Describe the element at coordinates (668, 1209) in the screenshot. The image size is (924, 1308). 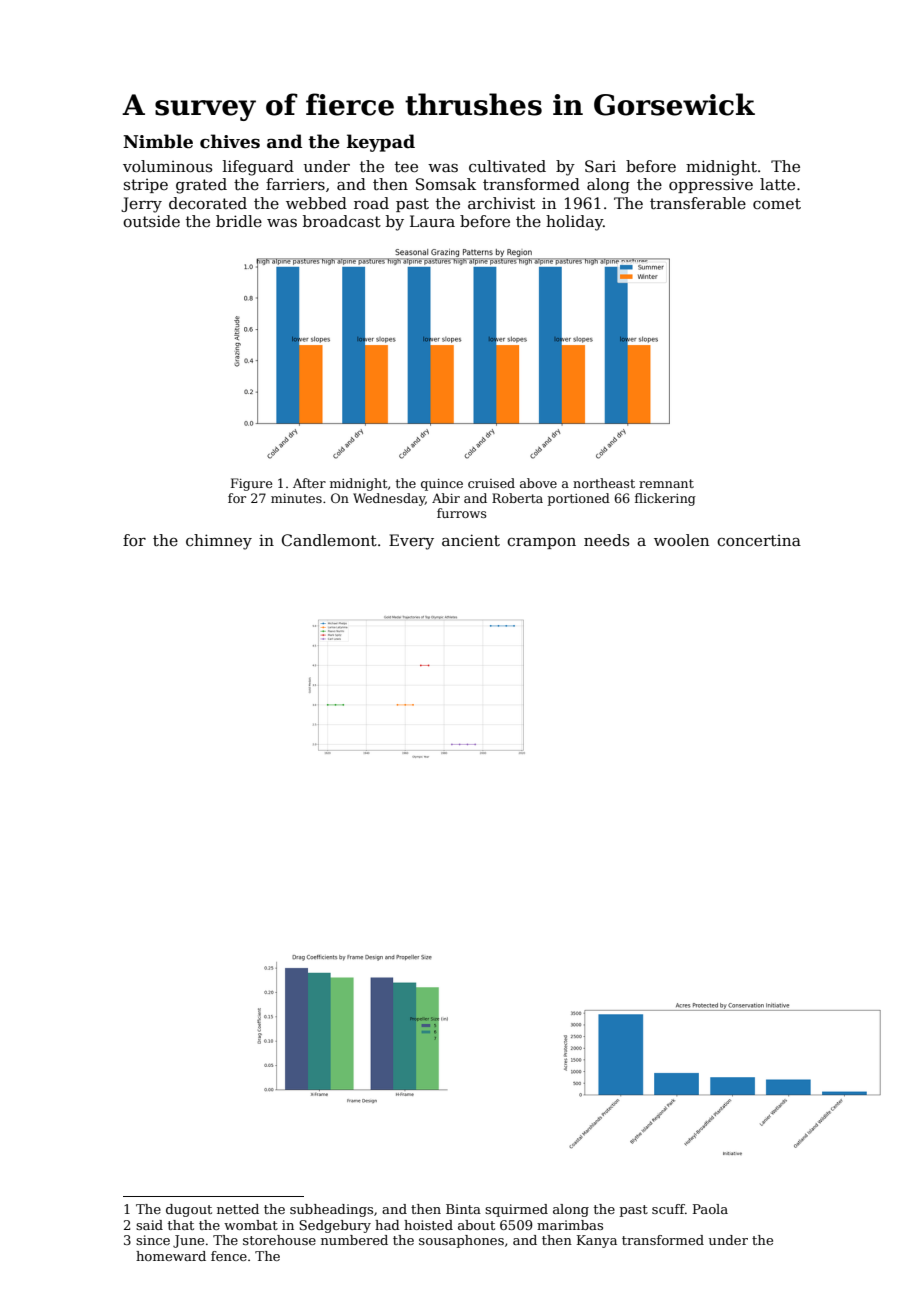
I see `scuff` at that location.
